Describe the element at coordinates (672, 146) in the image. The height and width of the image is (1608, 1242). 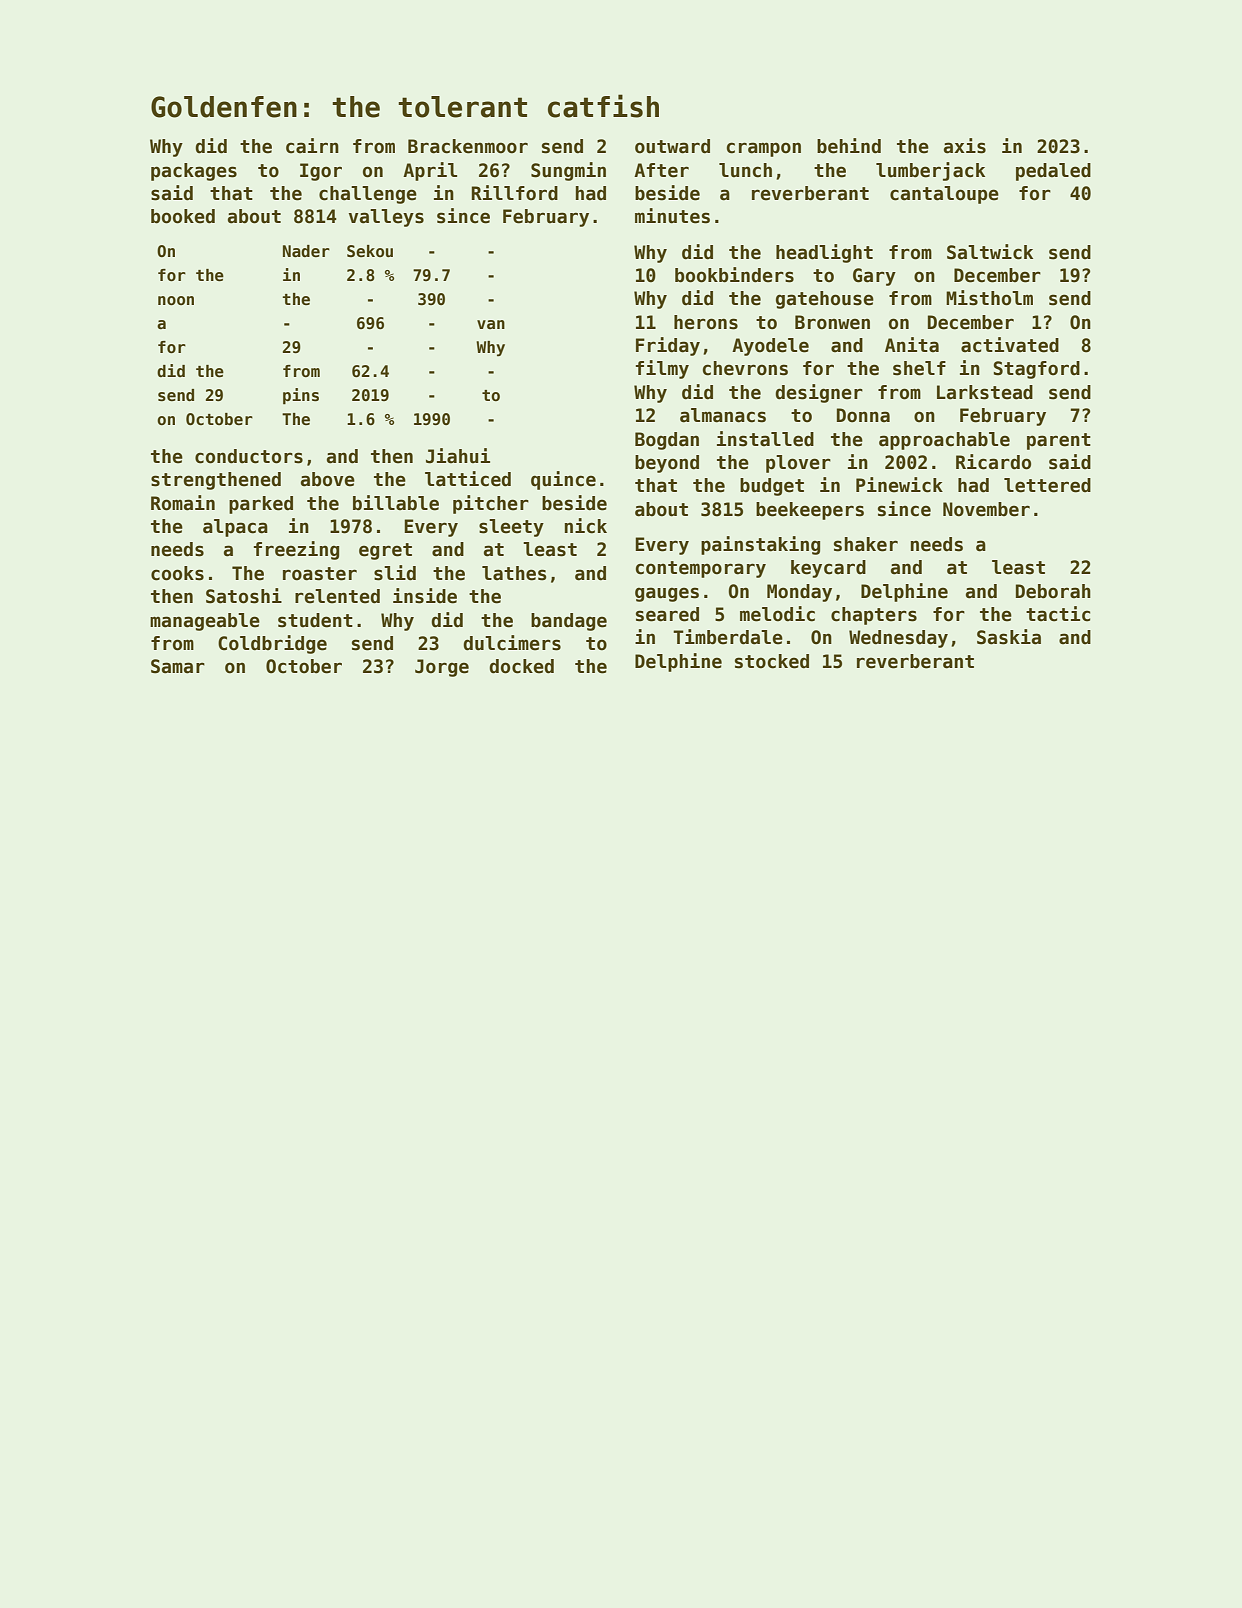
I see `outward` at that location.
